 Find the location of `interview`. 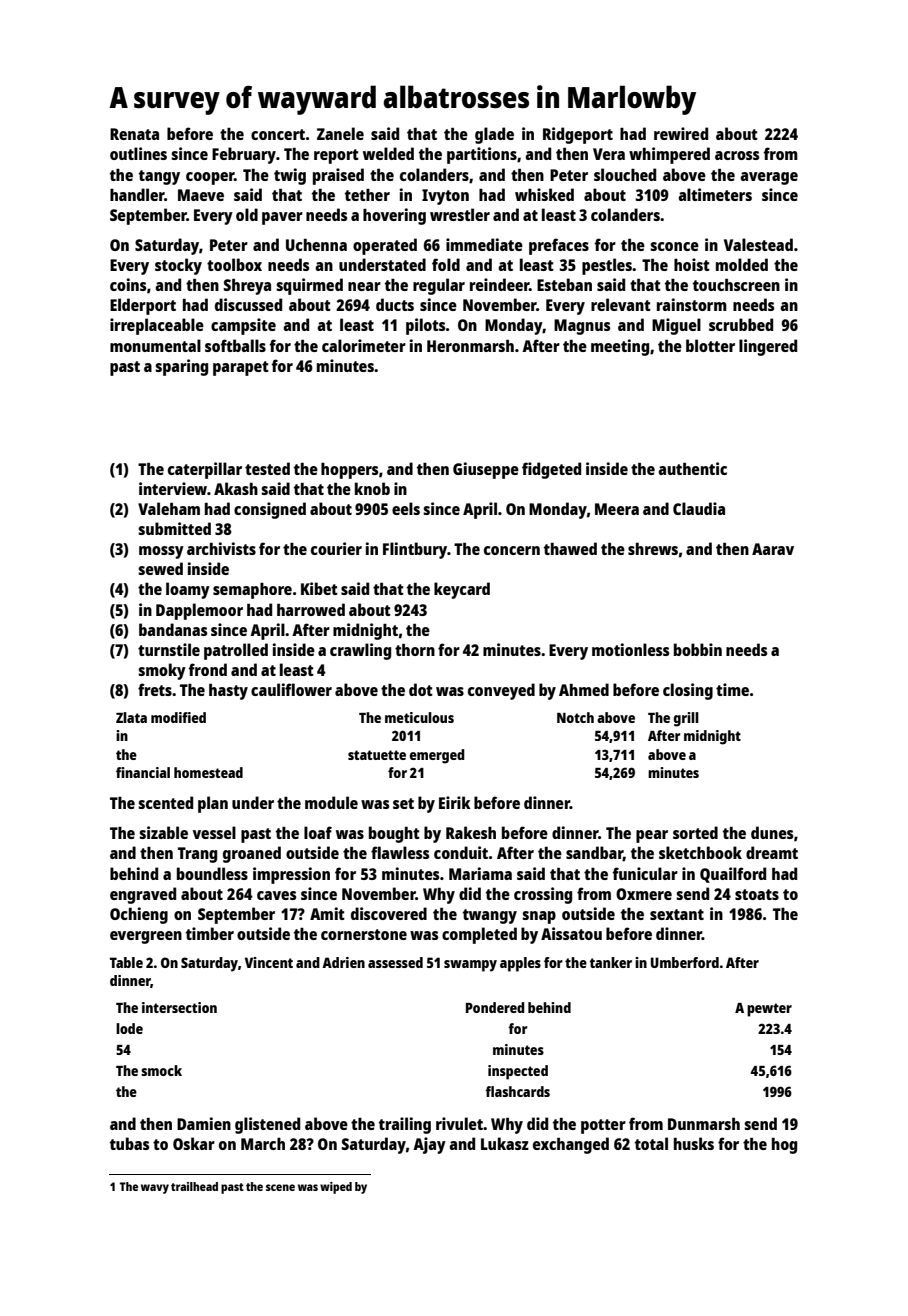

interview is located at coordinates (173, 488).
